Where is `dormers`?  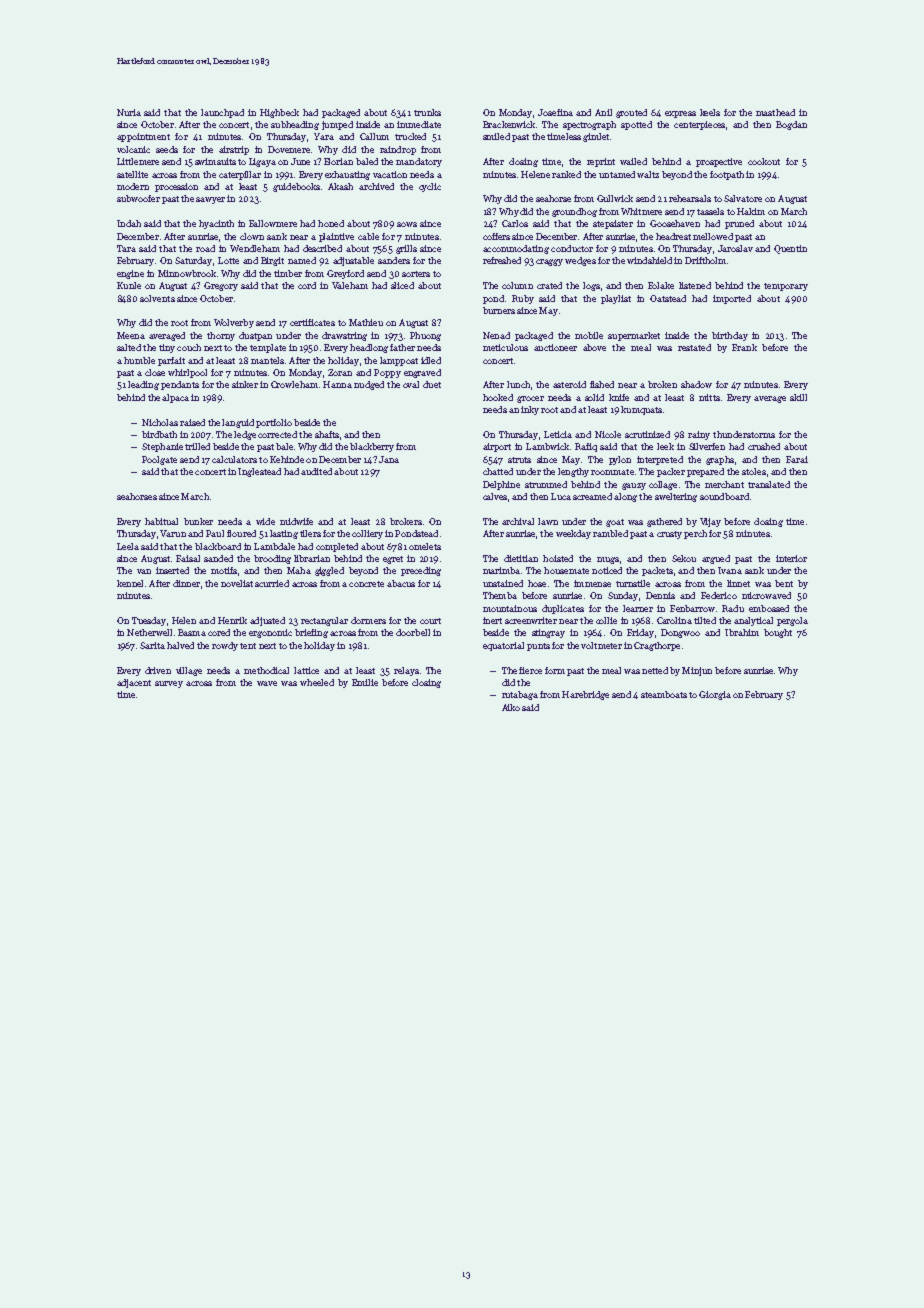 dormers is located at coordinates (368, 620).
